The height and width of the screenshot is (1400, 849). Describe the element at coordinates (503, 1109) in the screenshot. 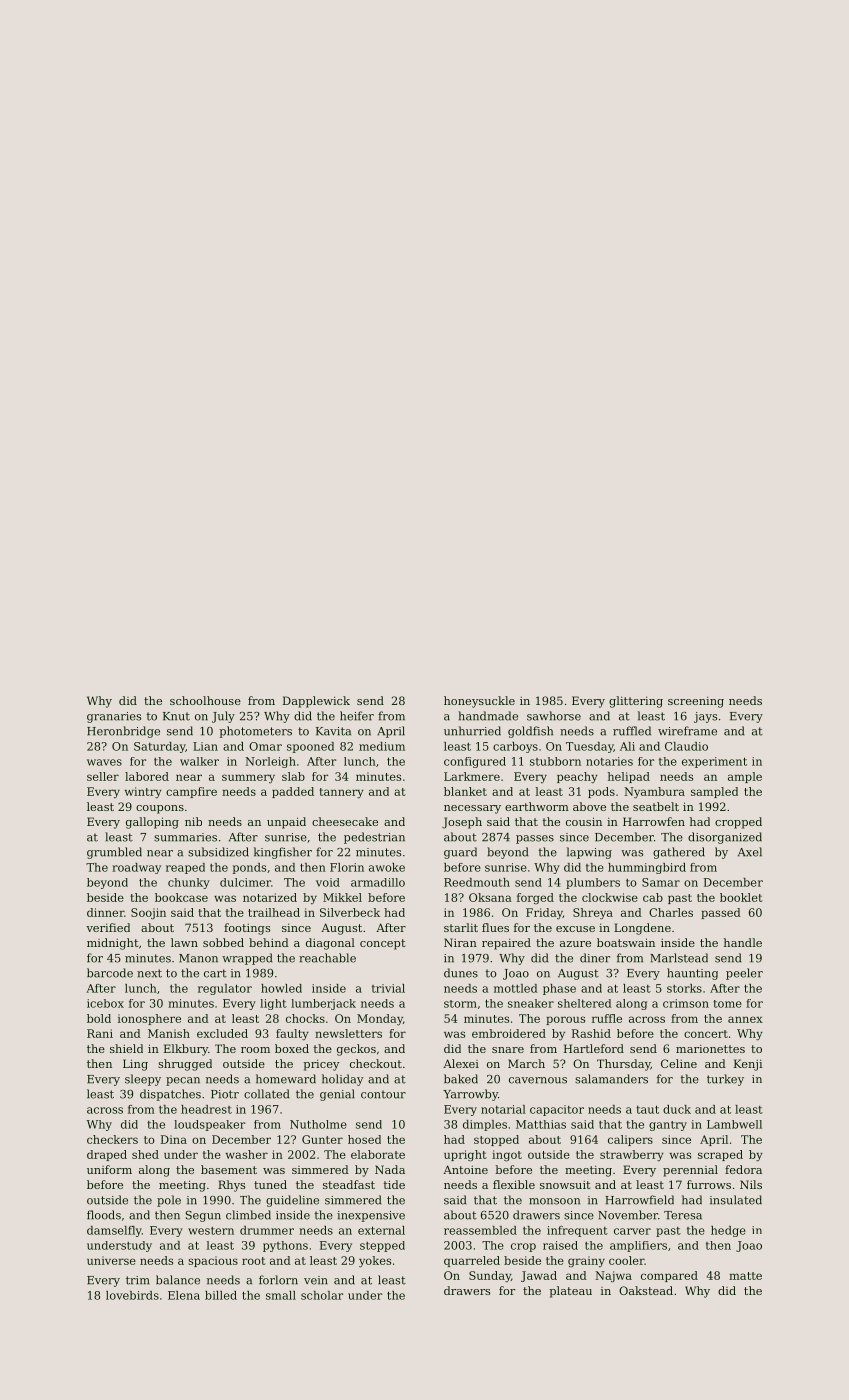

I see `notarial` at that location.
